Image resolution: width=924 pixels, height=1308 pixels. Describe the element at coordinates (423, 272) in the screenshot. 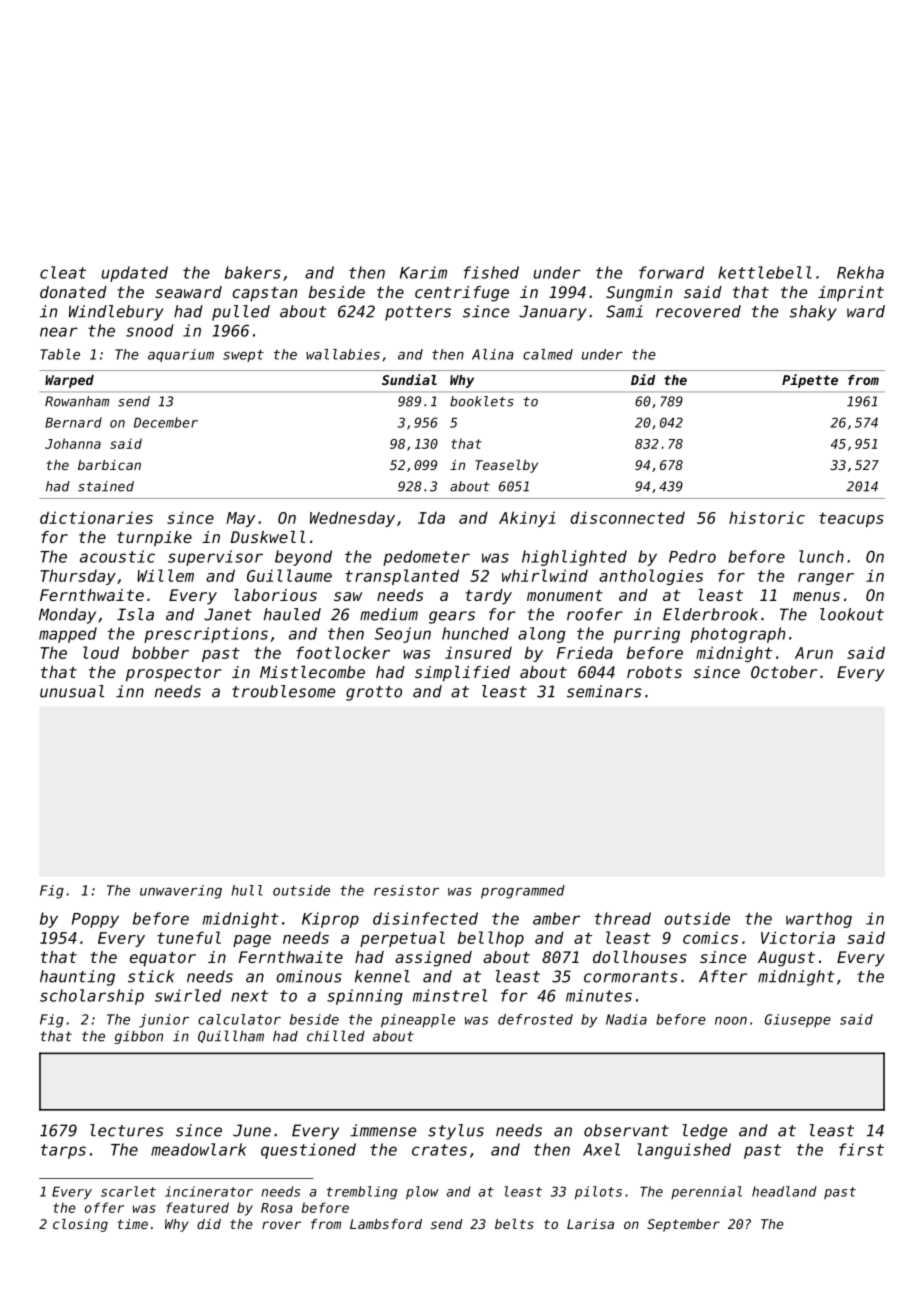

I see `Karim` at that location.
